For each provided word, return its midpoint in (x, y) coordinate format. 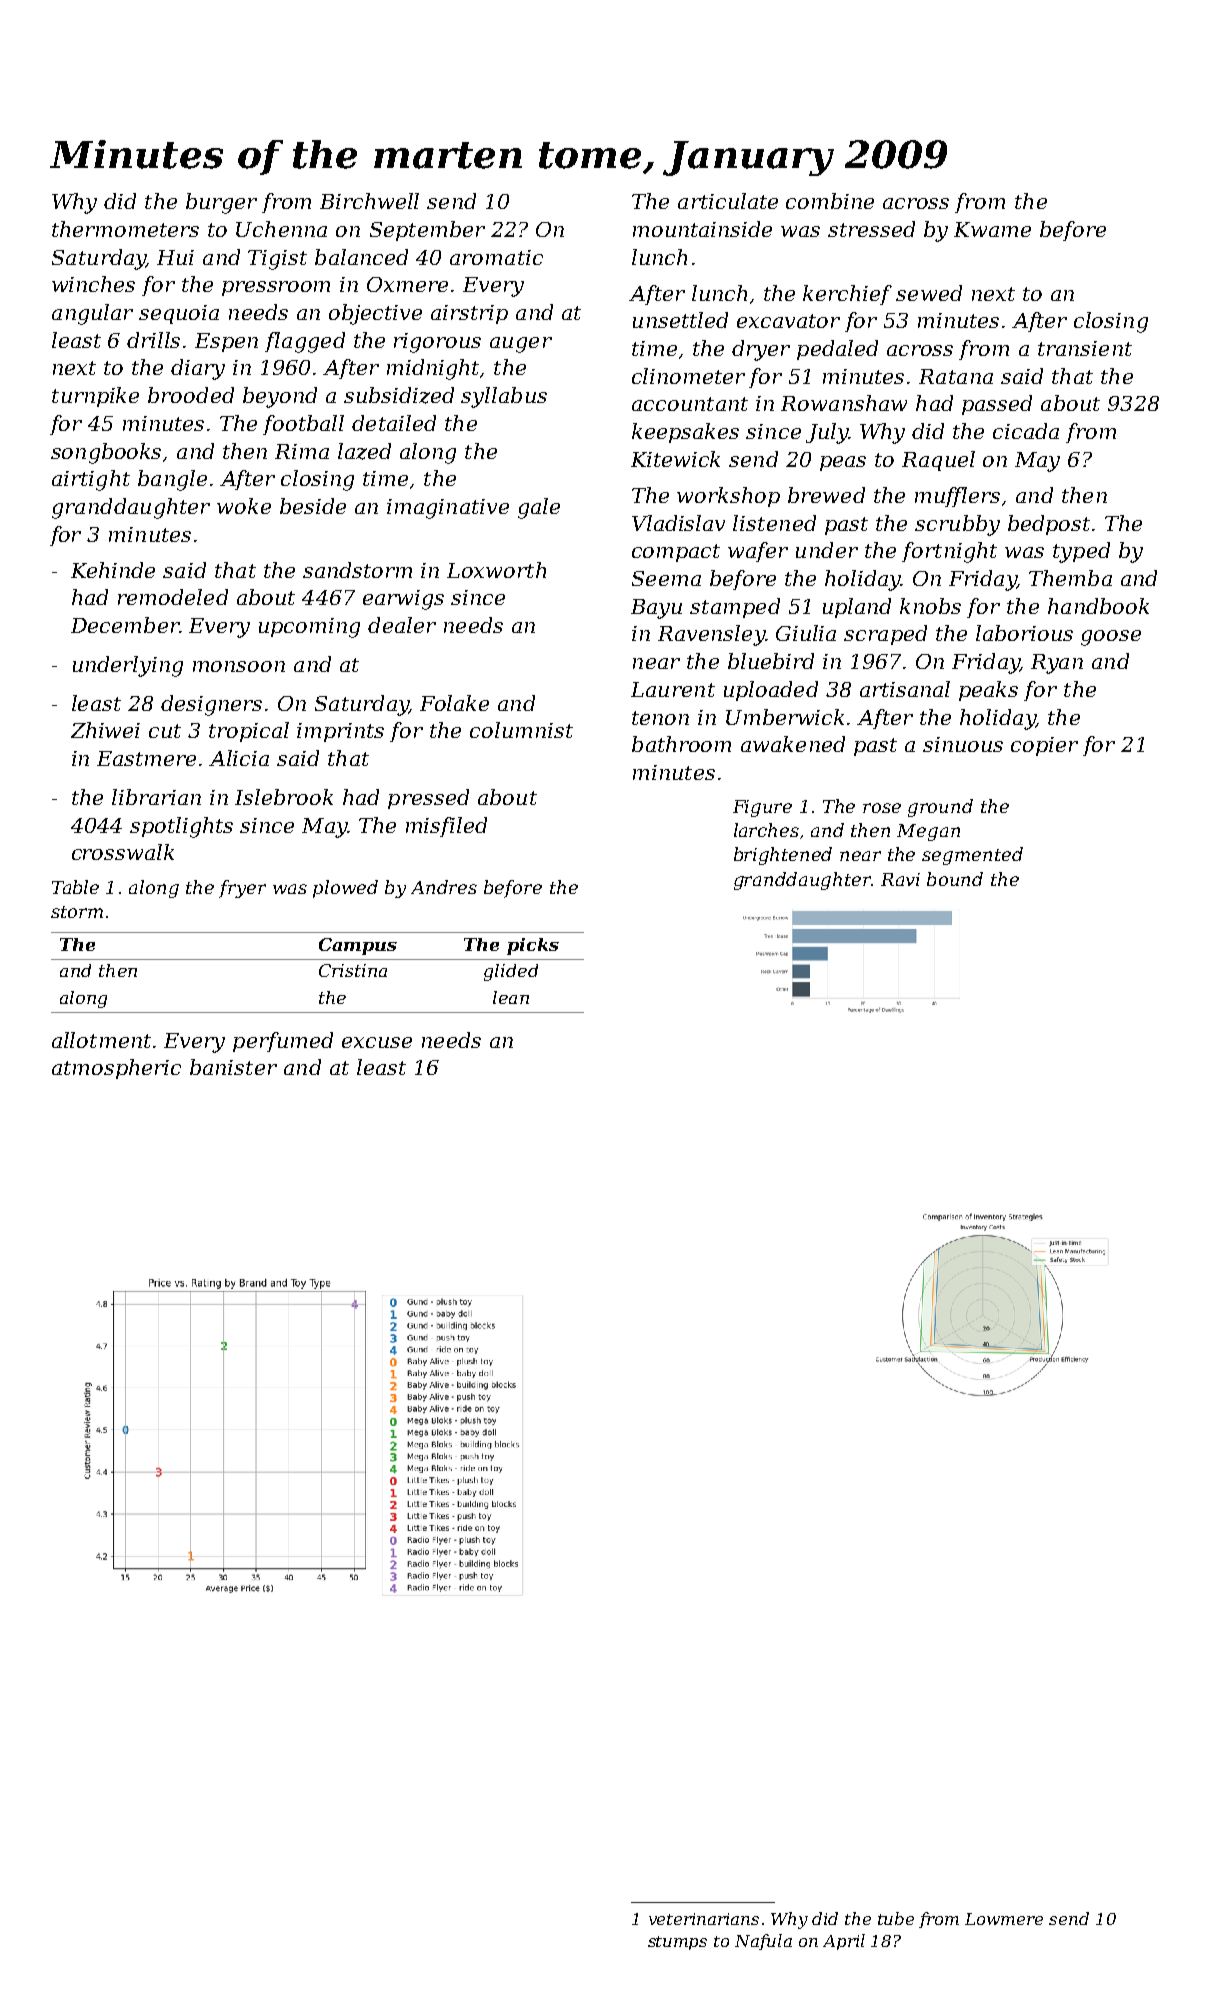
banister (233, 1067)
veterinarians (704, 1919)
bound (955, 879)
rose (882, 808)
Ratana (956, 376)
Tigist (277, 260)
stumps (677, 1943)
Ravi (900, 879)
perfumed (283, 1042)
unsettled (680, 320)
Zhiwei (105, 730)
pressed (428, 799)
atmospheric (116, 1069)
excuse (377, 1042)
